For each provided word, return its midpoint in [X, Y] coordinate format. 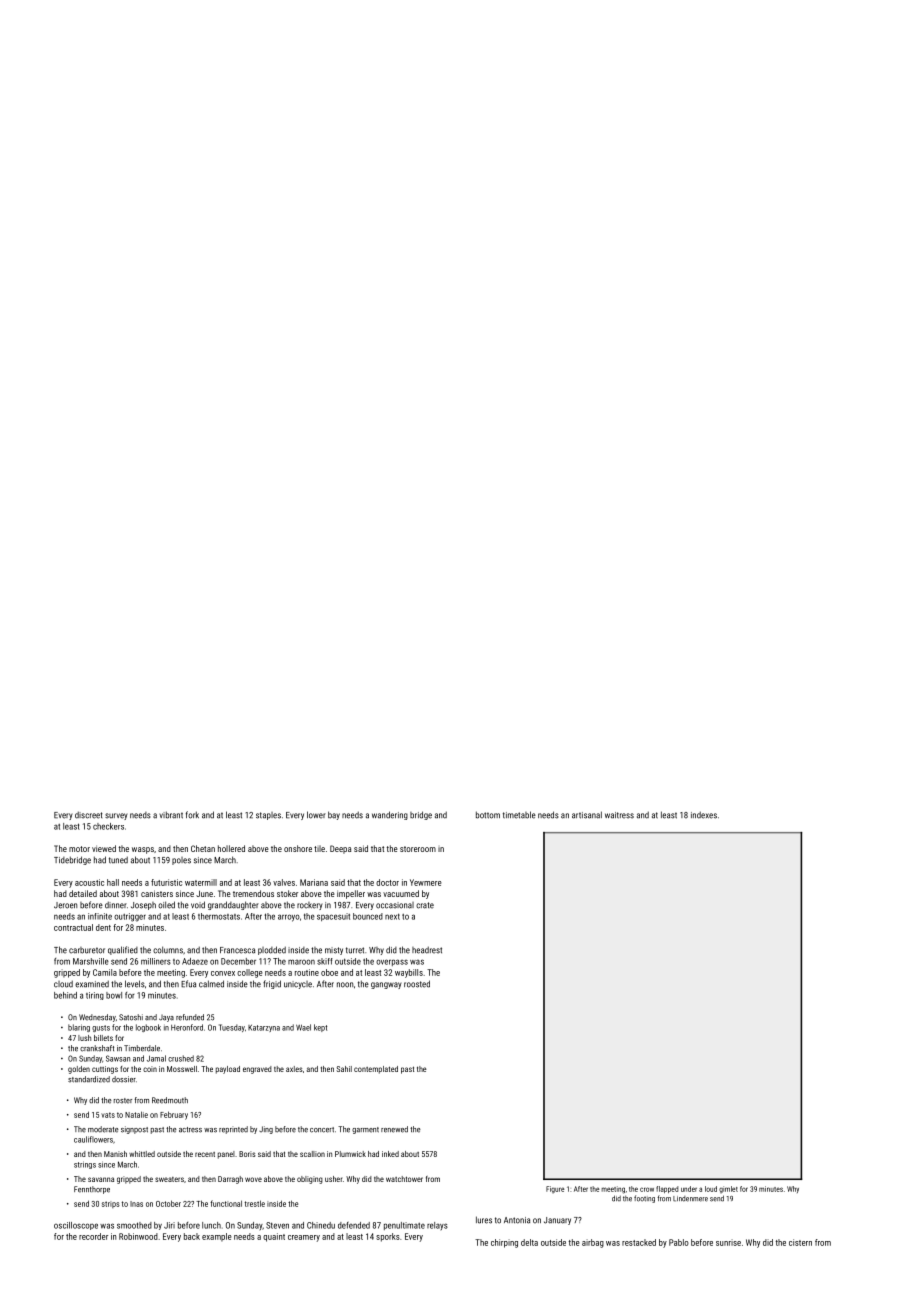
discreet [89, 815]
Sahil [344, 1069]
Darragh [230, 1180]
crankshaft [97, 1048]
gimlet [728, 1189]
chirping [504, 1243]
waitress [619, 815]
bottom [488, 815]
